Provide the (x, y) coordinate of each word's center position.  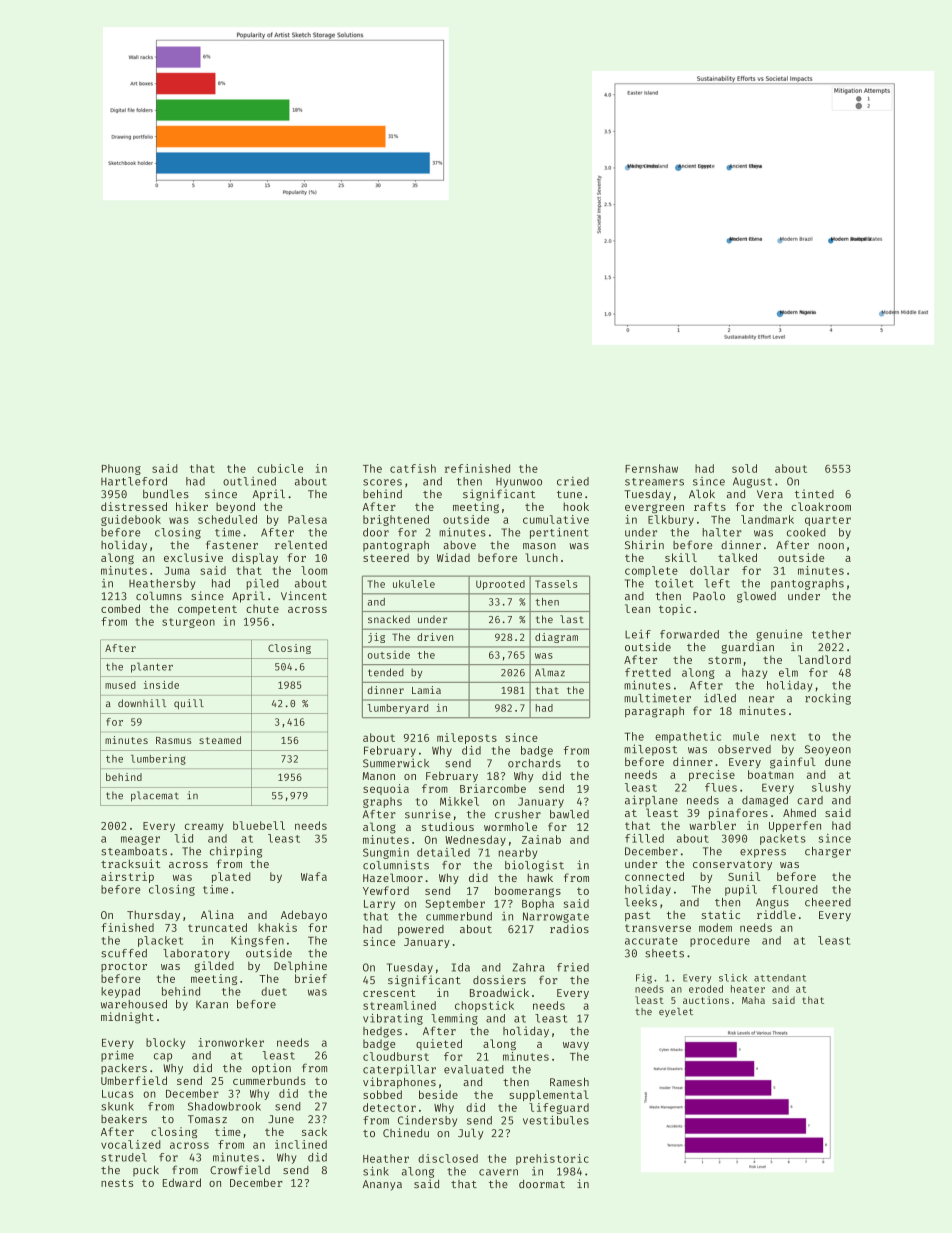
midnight (127, 1018)
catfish (413, 468)
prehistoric (552, 1159)
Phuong (121, 469)
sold (744, 468)
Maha (753, 1000)
